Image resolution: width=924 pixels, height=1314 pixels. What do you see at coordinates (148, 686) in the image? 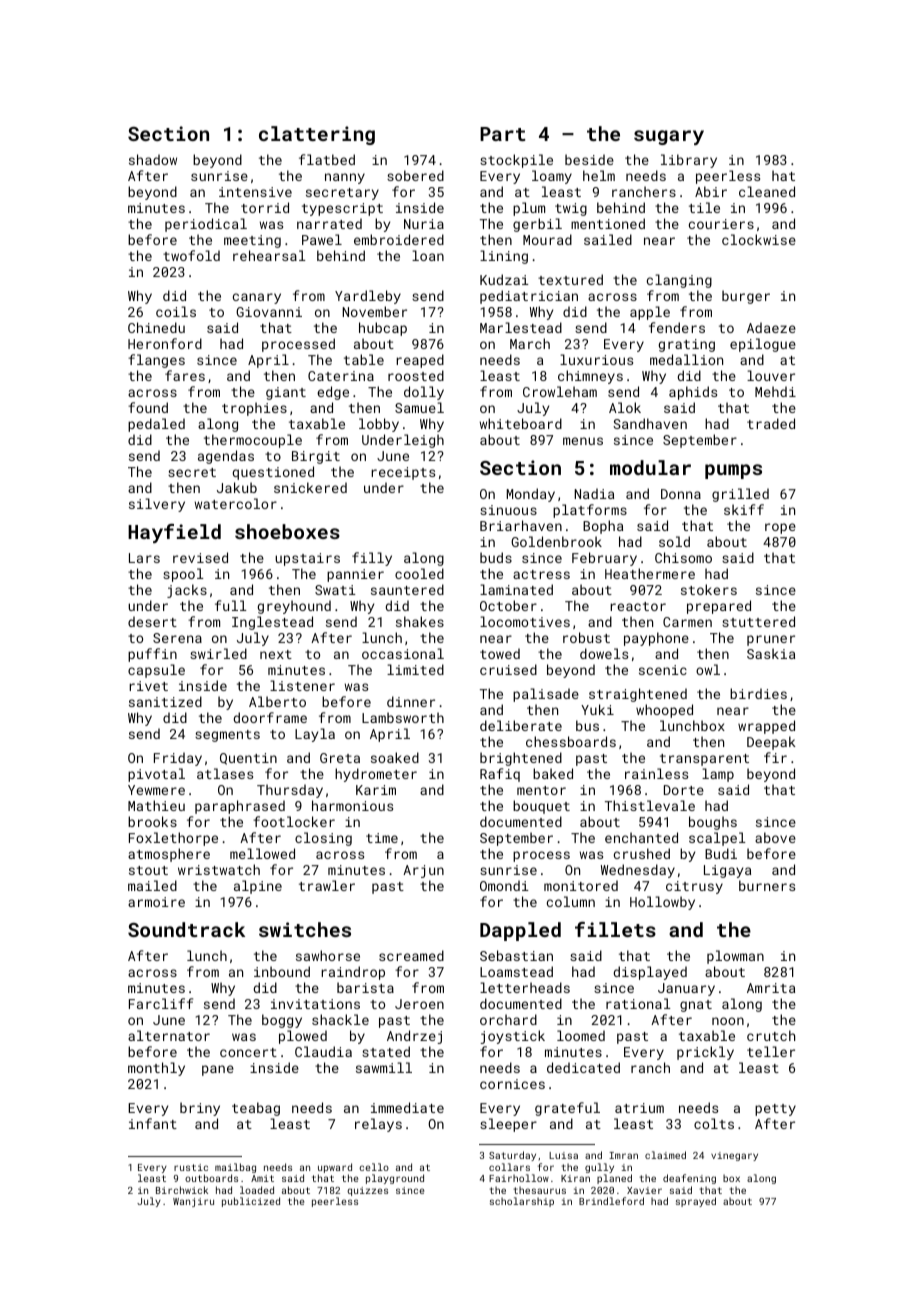
I see `rivet` at bounding box center [148, 686].
